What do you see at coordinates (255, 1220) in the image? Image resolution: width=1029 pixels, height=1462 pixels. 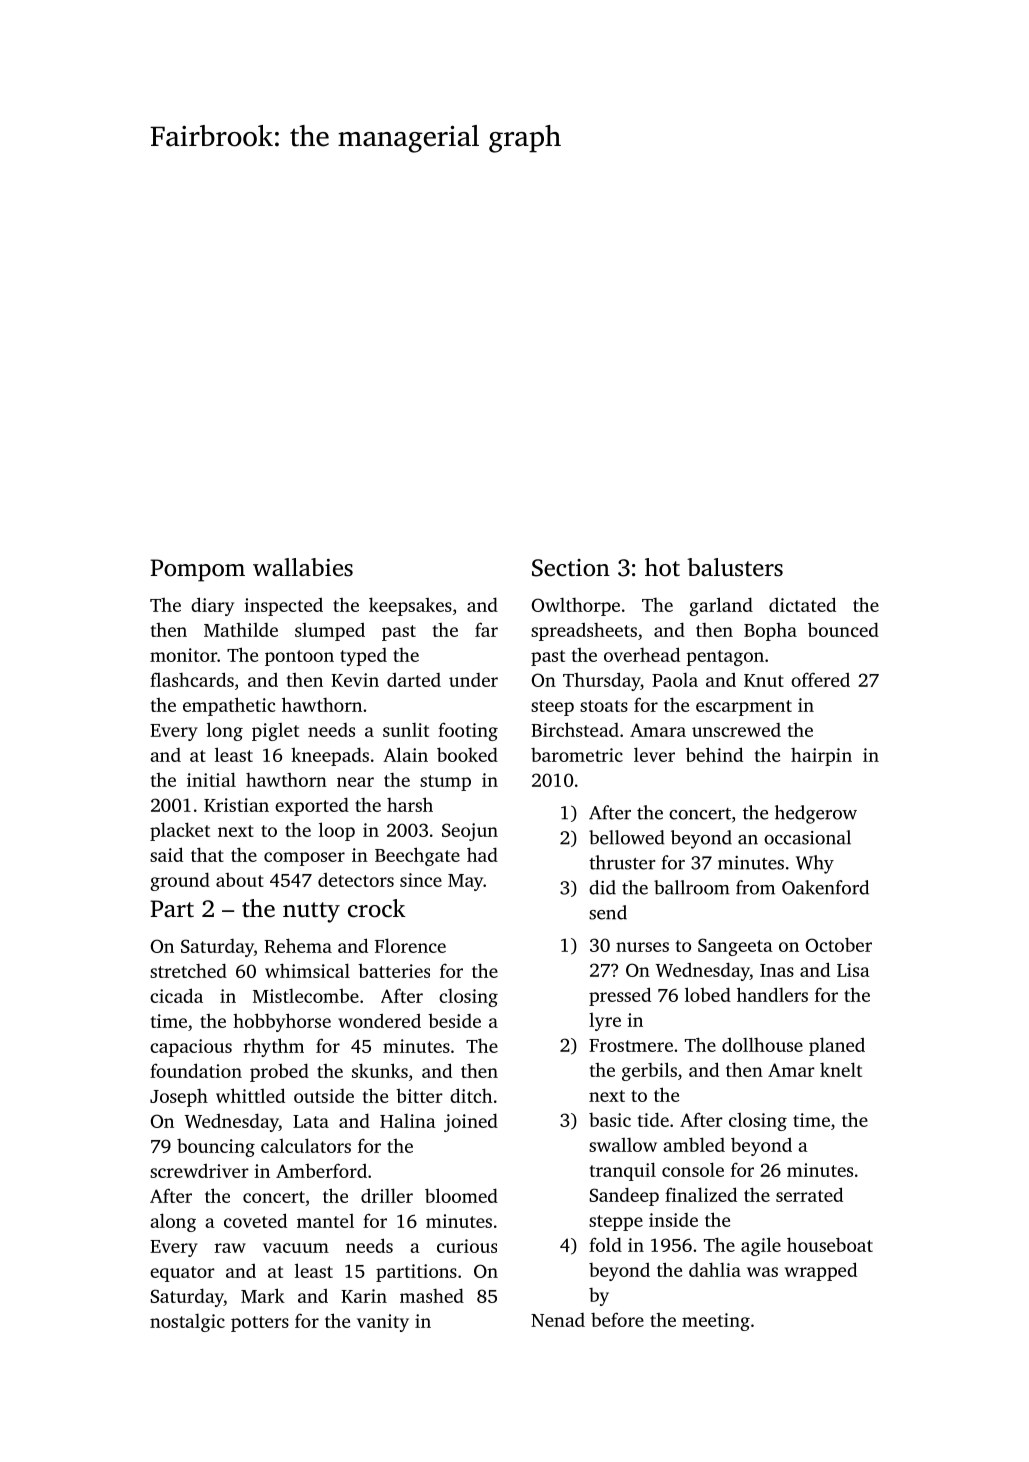 I see `coveted` at bounding box center [255, 1220].
